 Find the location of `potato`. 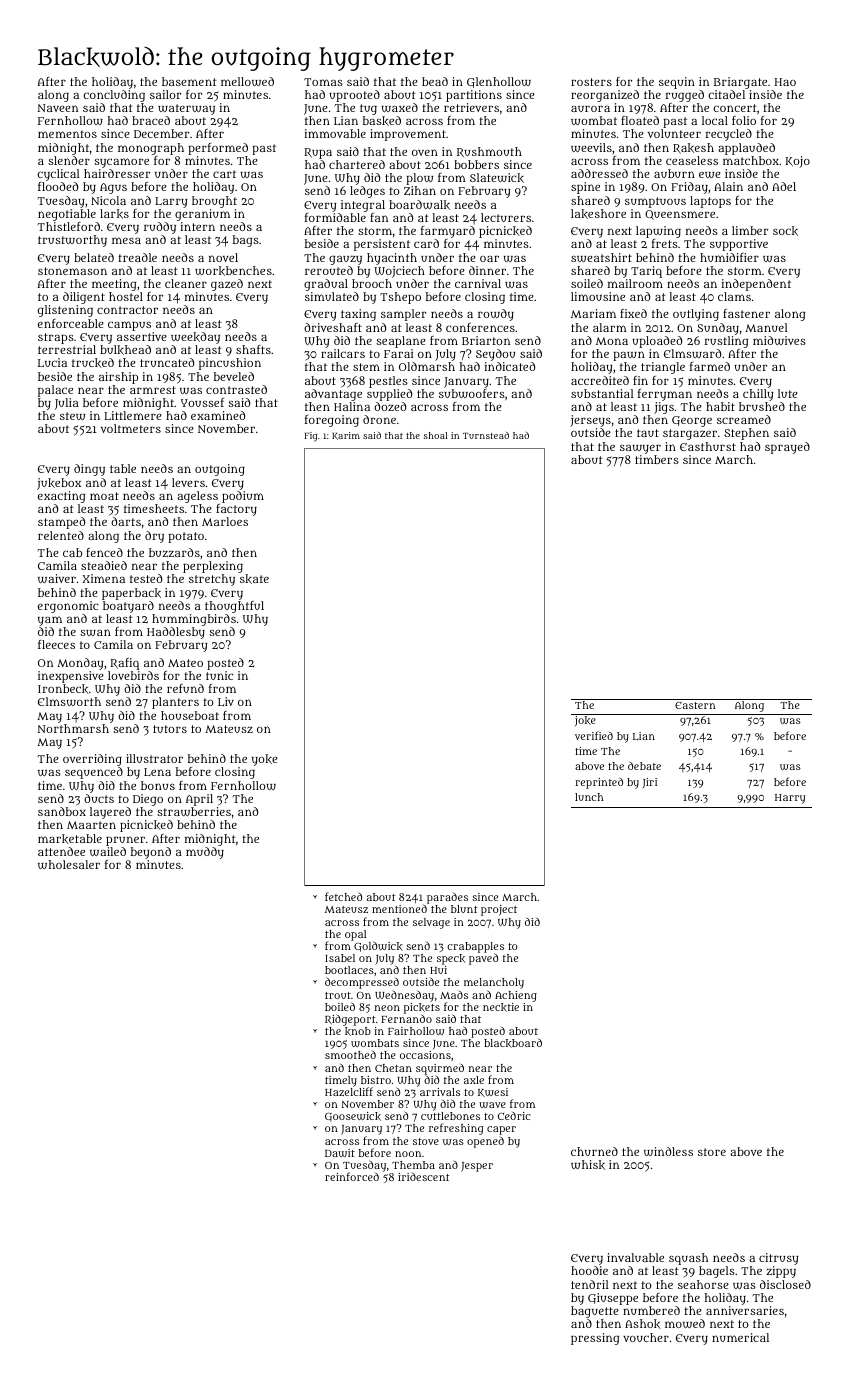

potato is located at coordinates (186, 537).
